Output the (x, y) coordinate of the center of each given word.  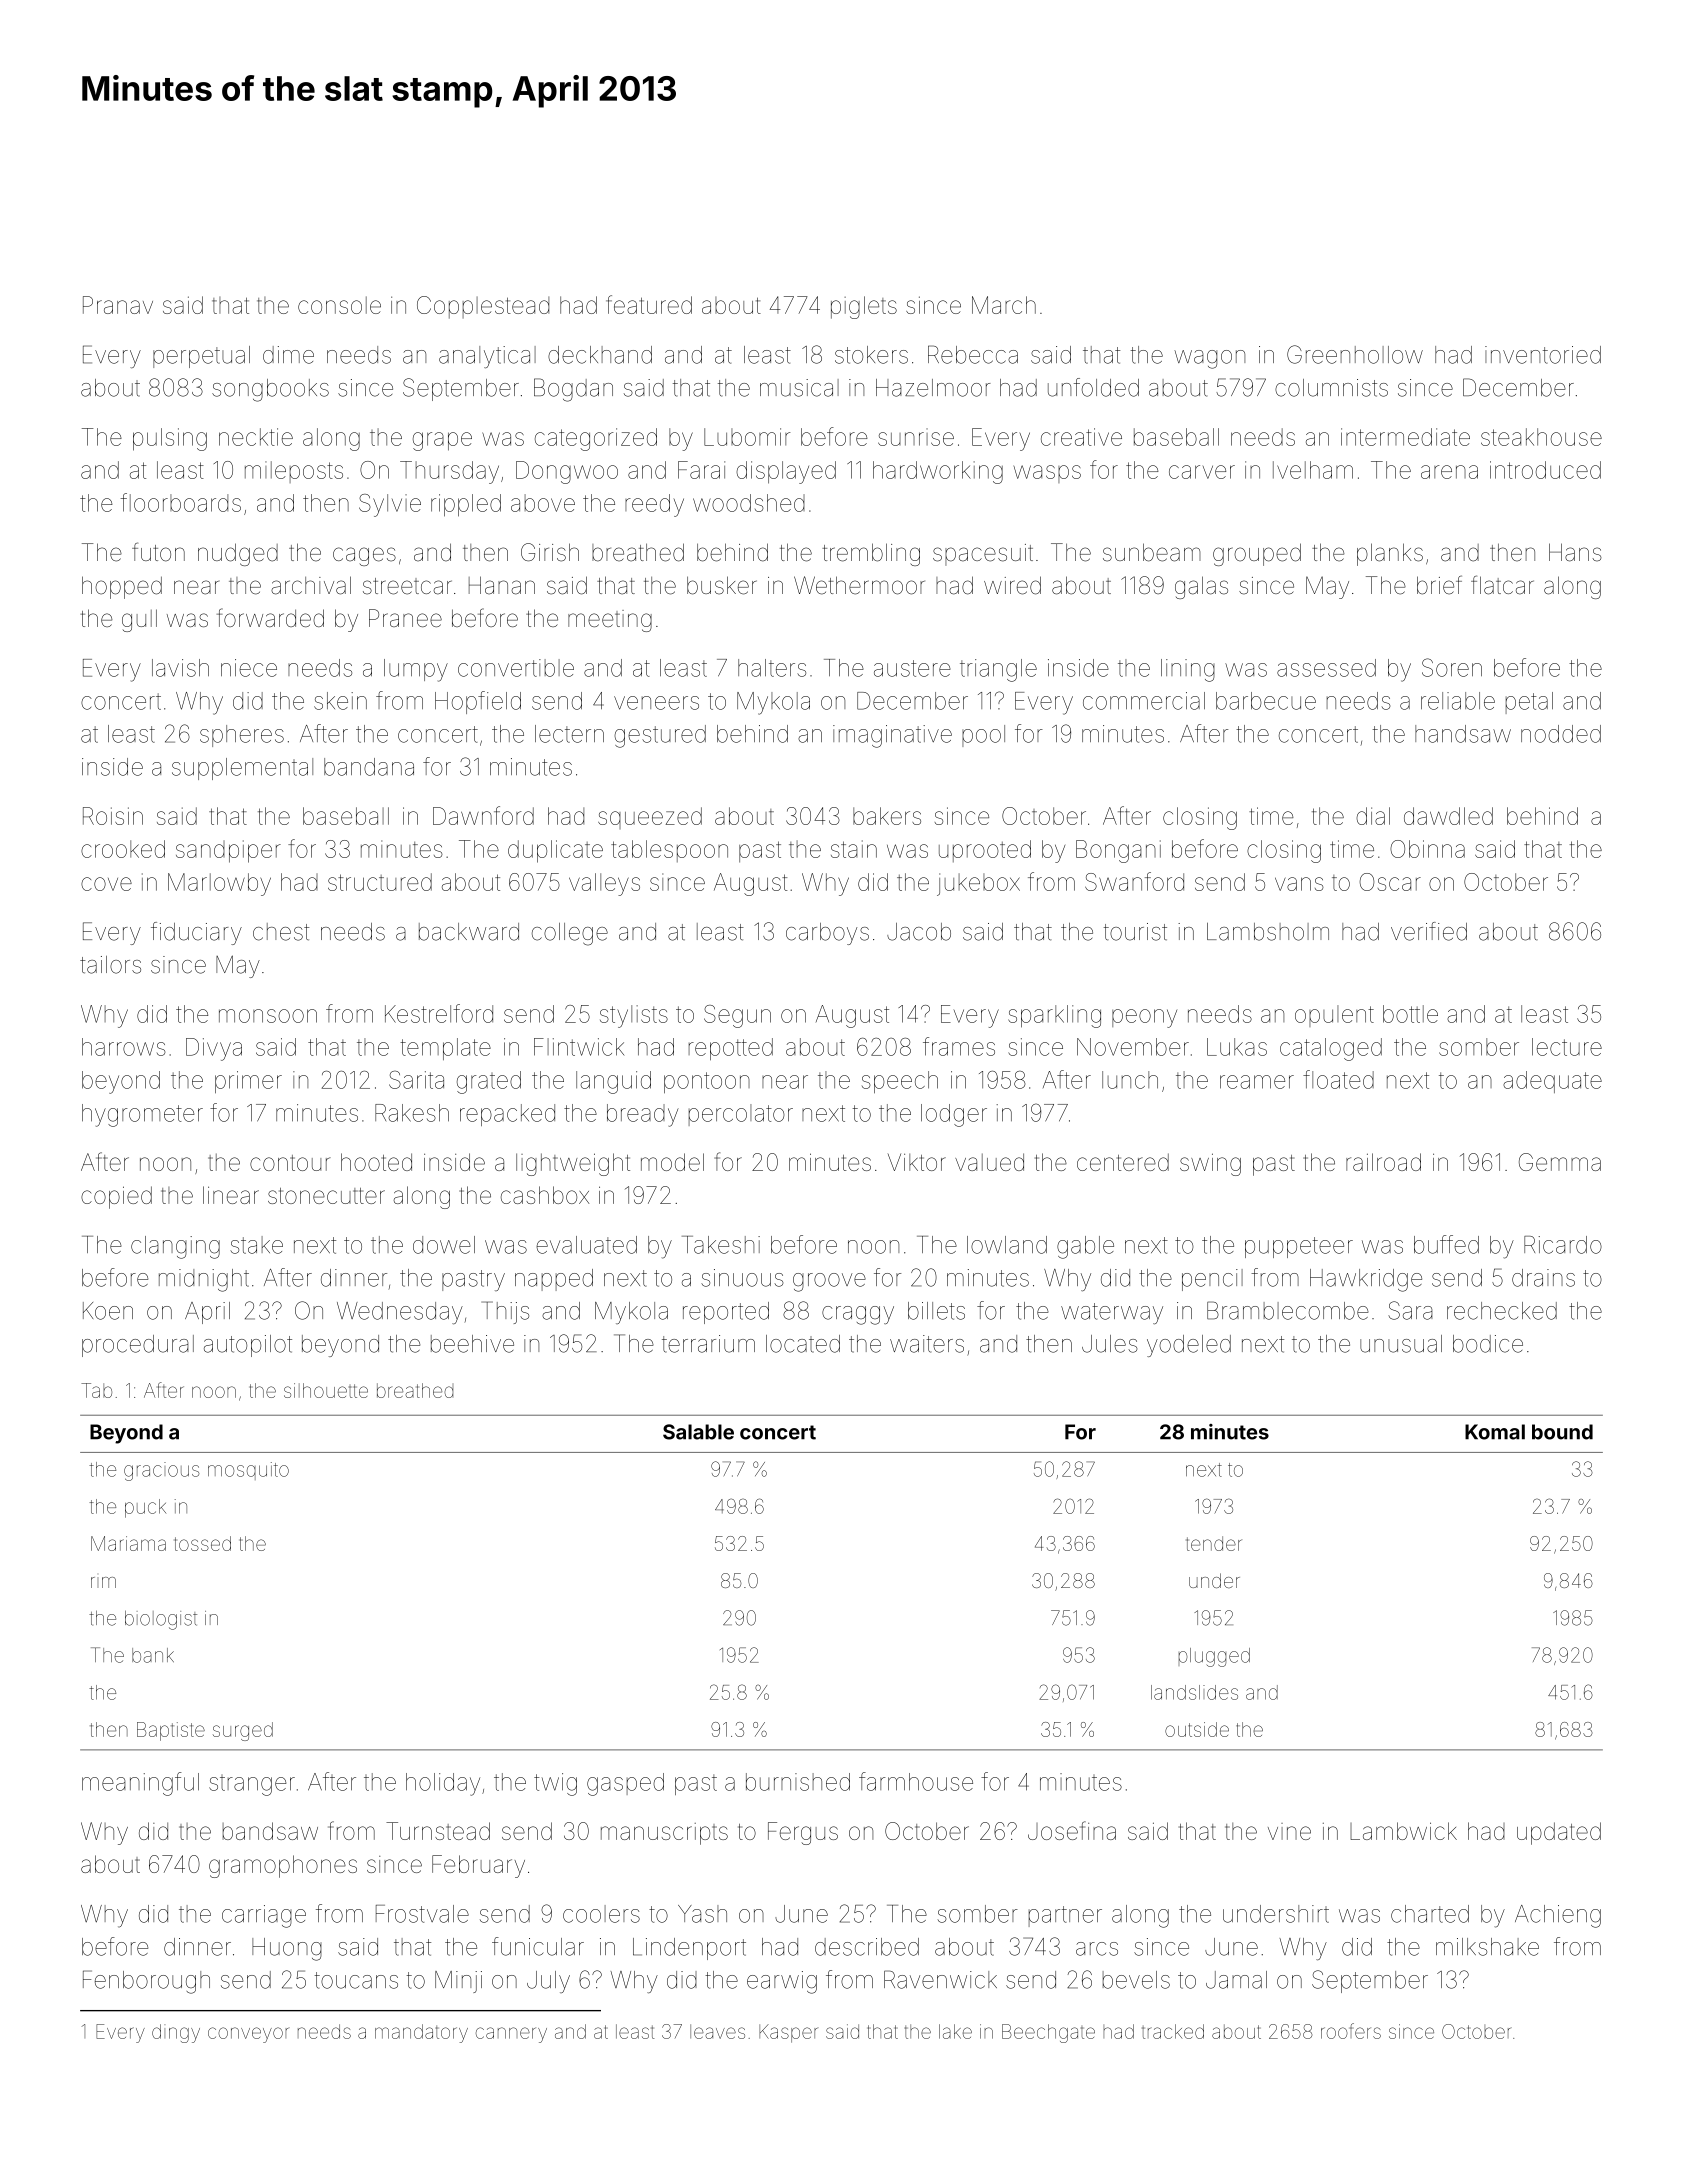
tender (1214, 1543)
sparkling (1054, 1016)
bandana (369, 767)
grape (442, 441)
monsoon (268, 1016)
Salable (698, 1432)
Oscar (1390, 882)
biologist (161, 1620)
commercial (1144, 701)
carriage (264, 1916)
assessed (1326, 668)
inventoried (1543, 355)
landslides (1194, 1692)
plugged (1214, 1657)
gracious (162, 1471)
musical (799, 388)
